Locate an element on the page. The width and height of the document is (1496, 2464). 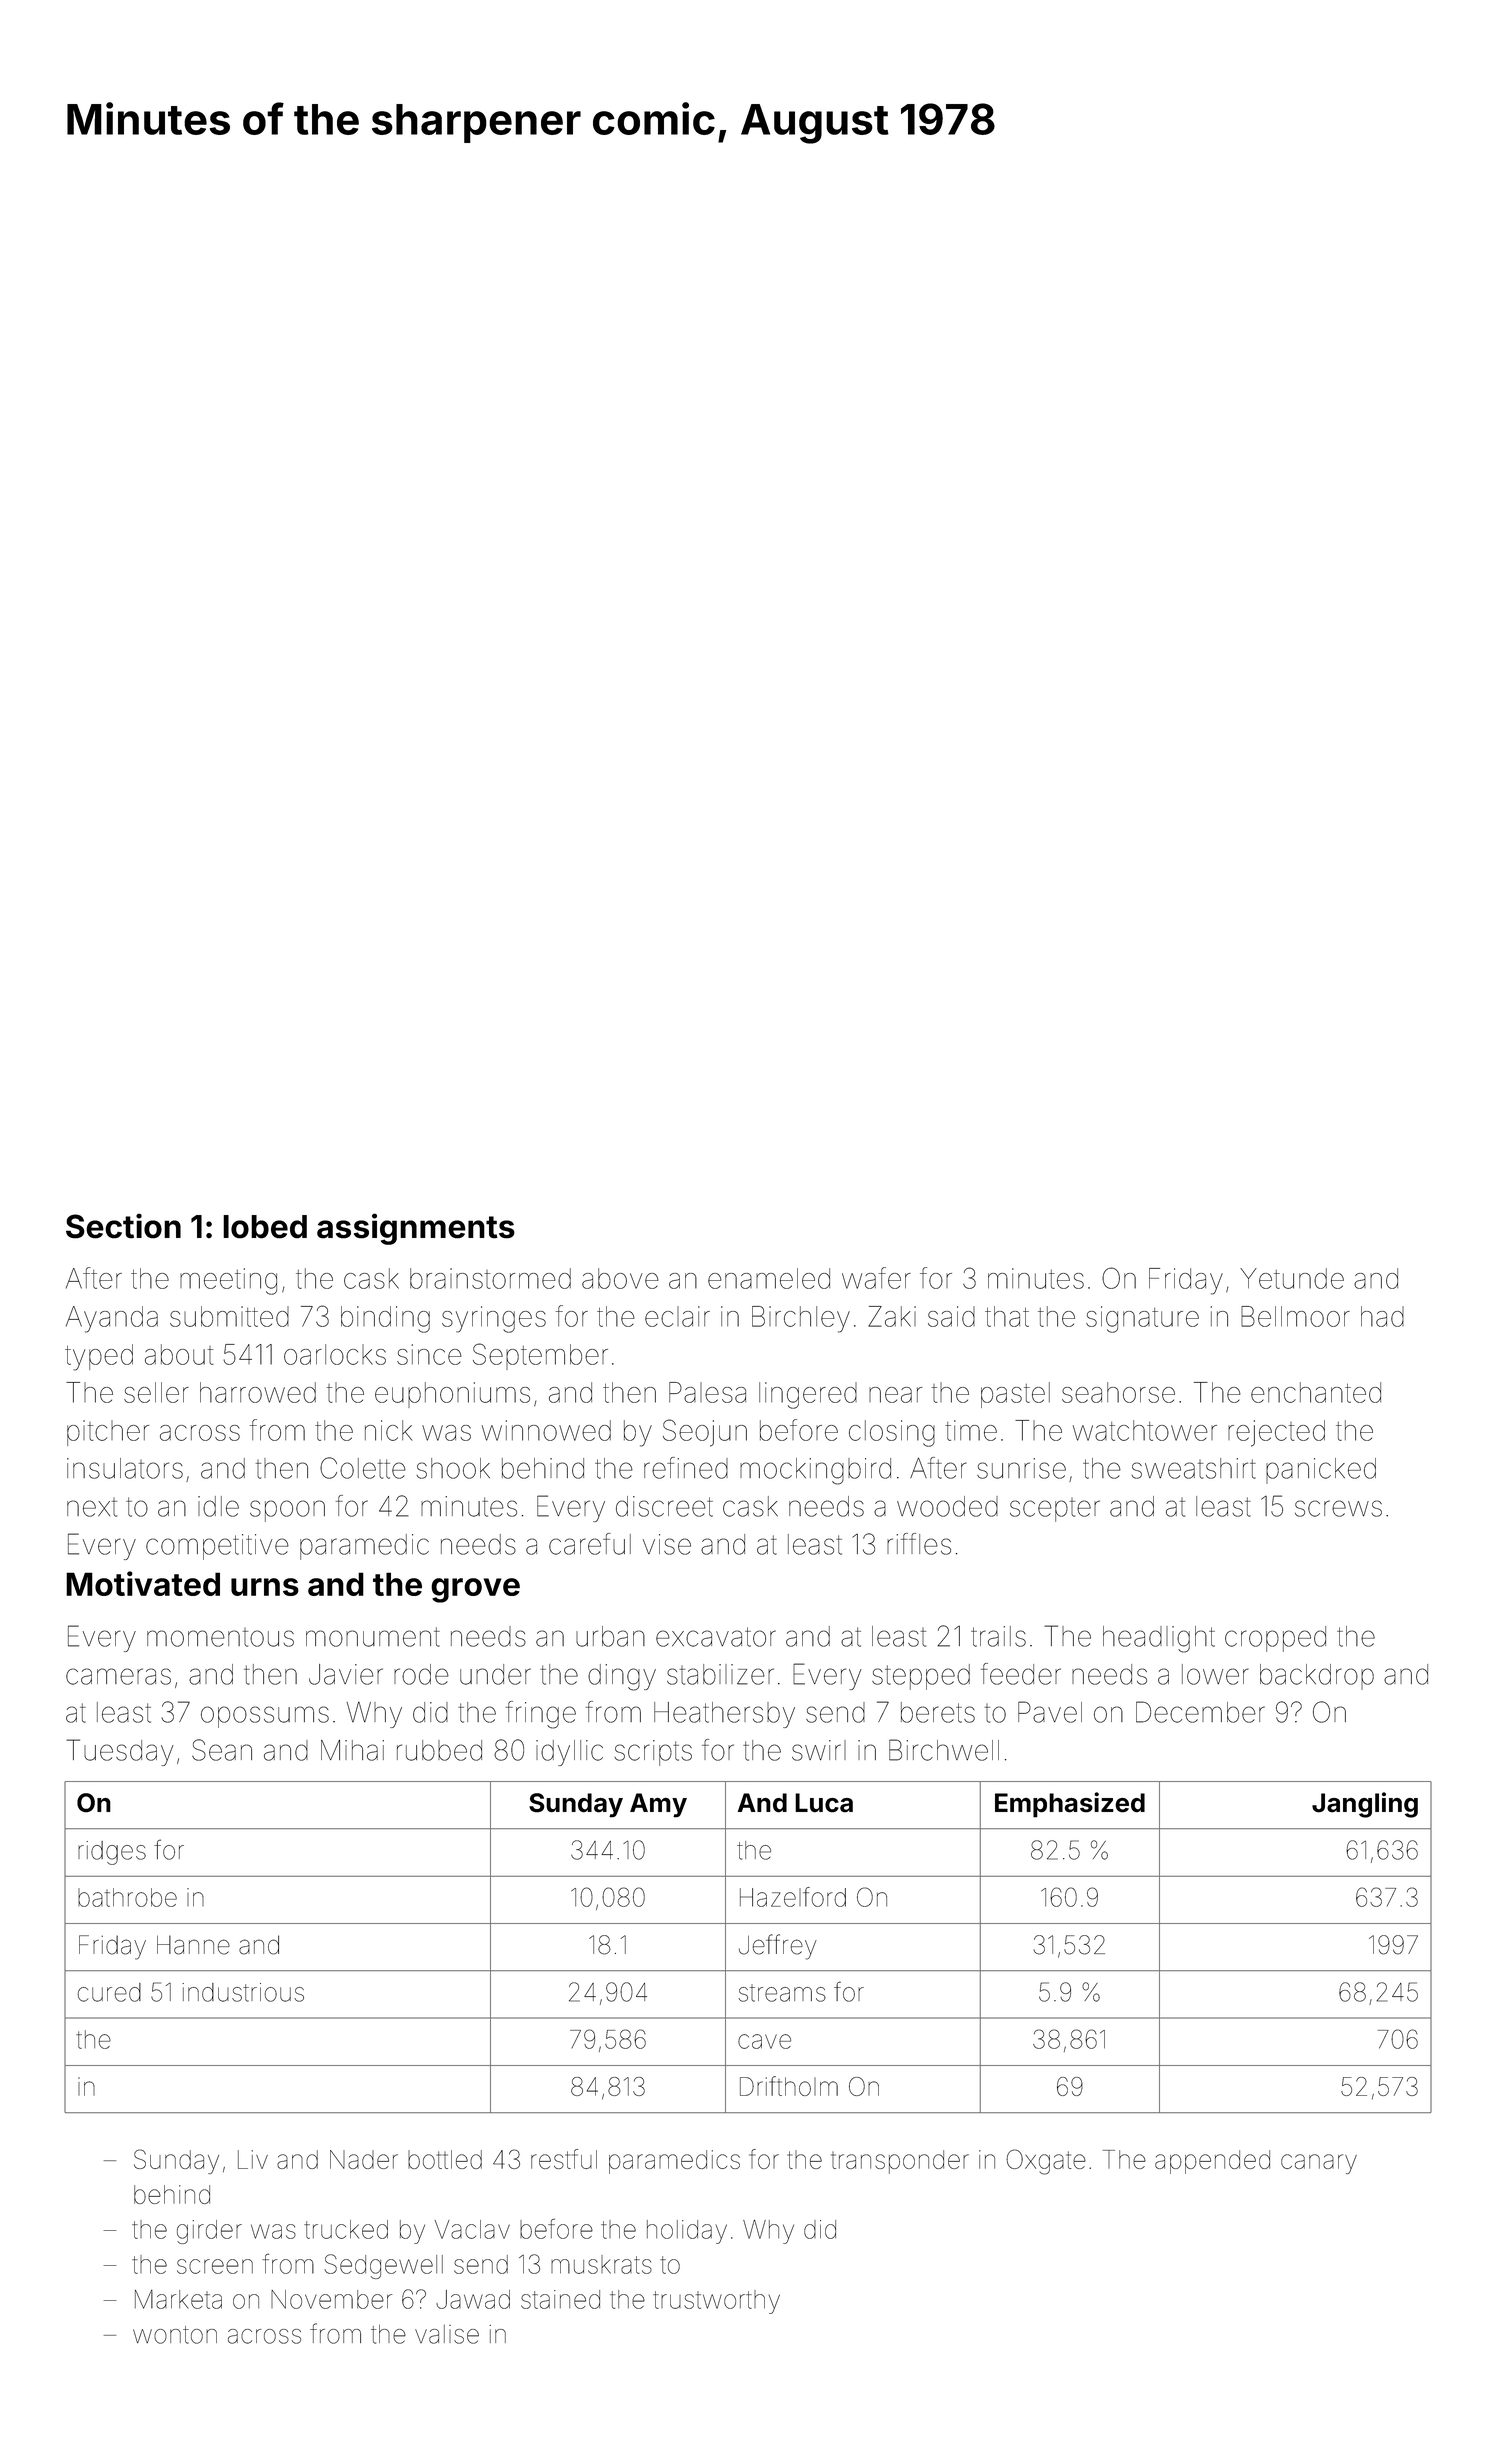
shook is located at coordinates (453, 1468).
